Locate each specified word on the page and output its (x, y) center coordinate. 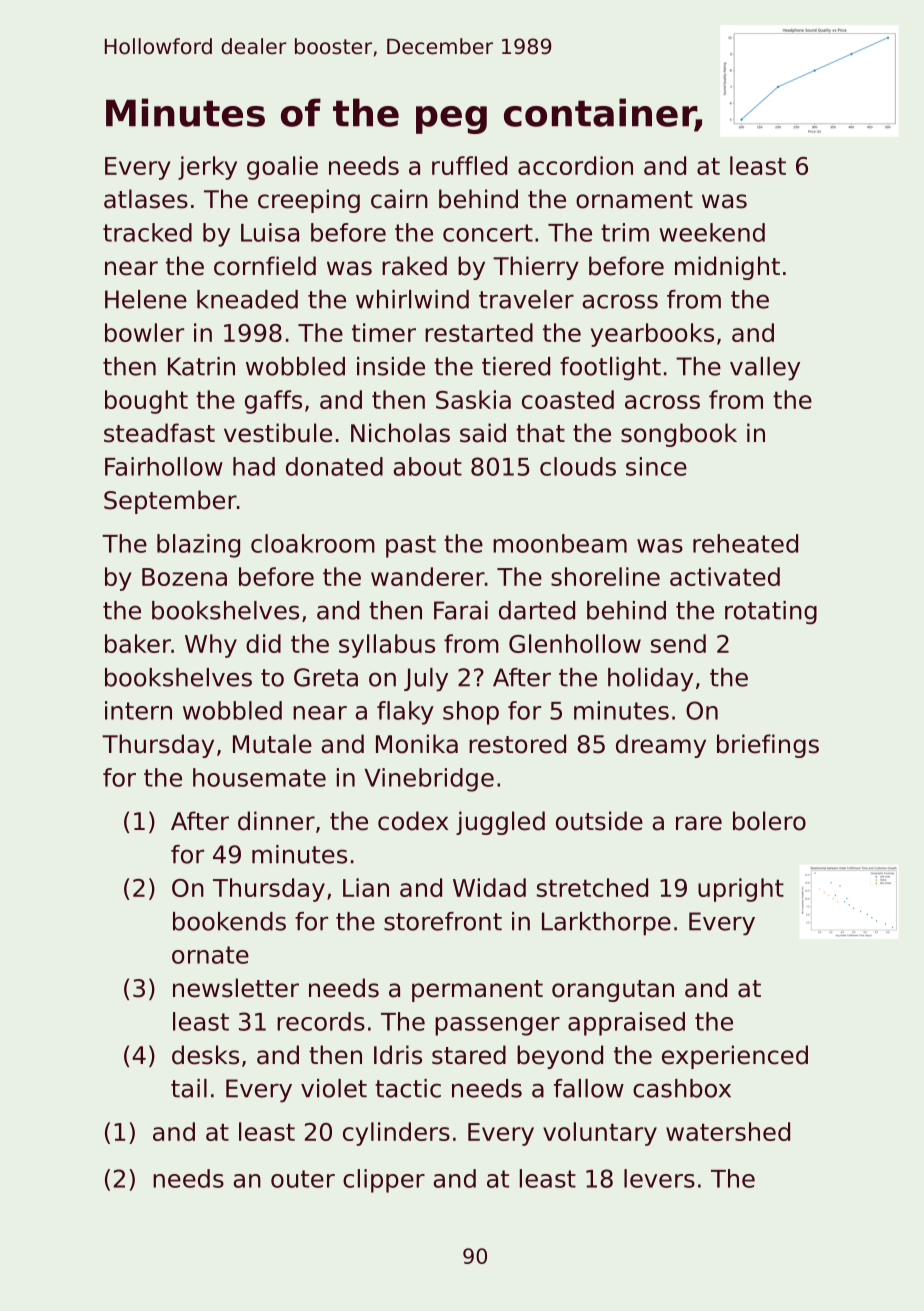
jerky (207, 168)
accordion (575, 165)
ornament (634, 200)
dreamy (661, 746)
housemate (259, 777)
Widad (489, 887)
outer (303, 1179)
